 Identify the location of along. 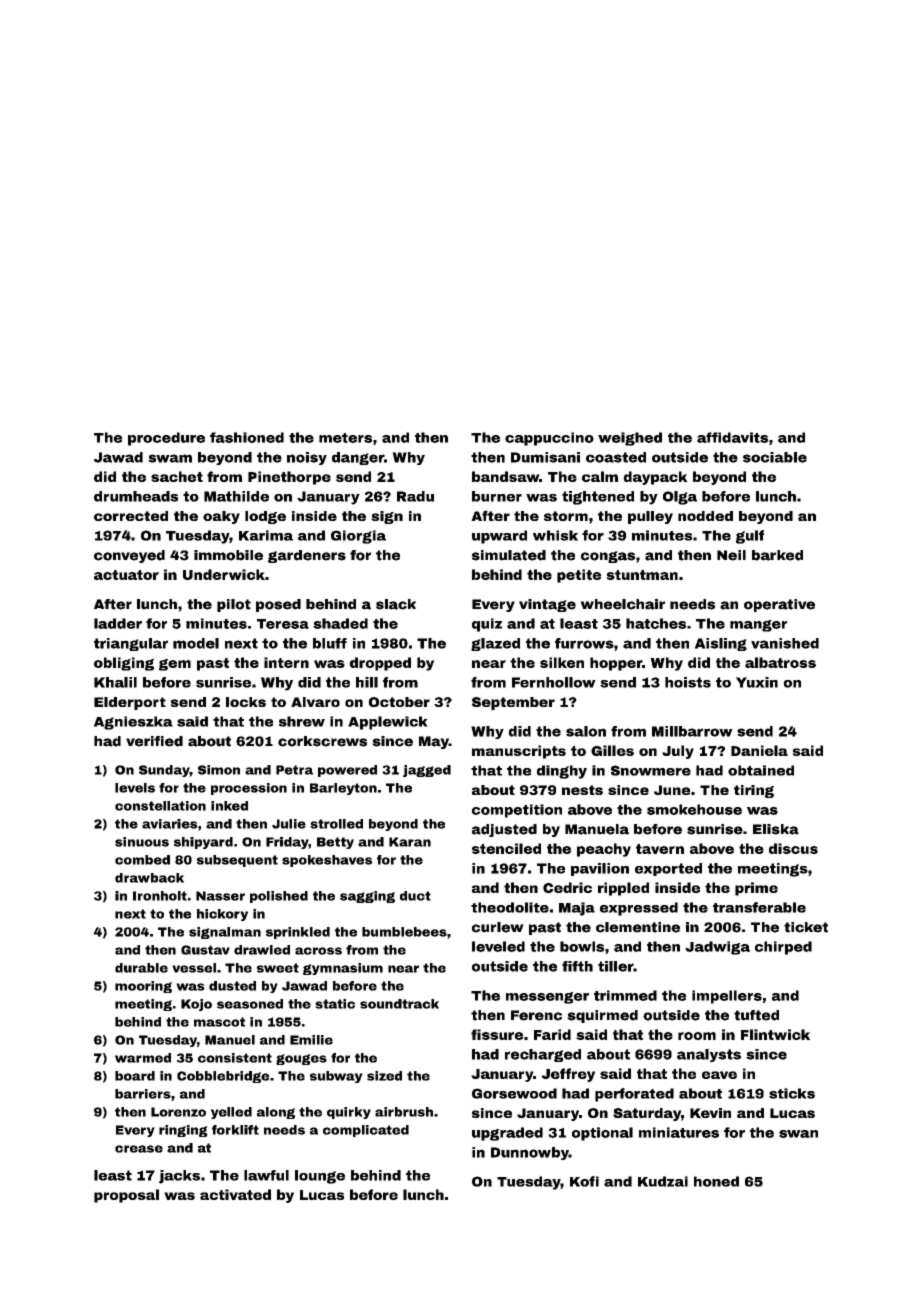
(276, 1113).
